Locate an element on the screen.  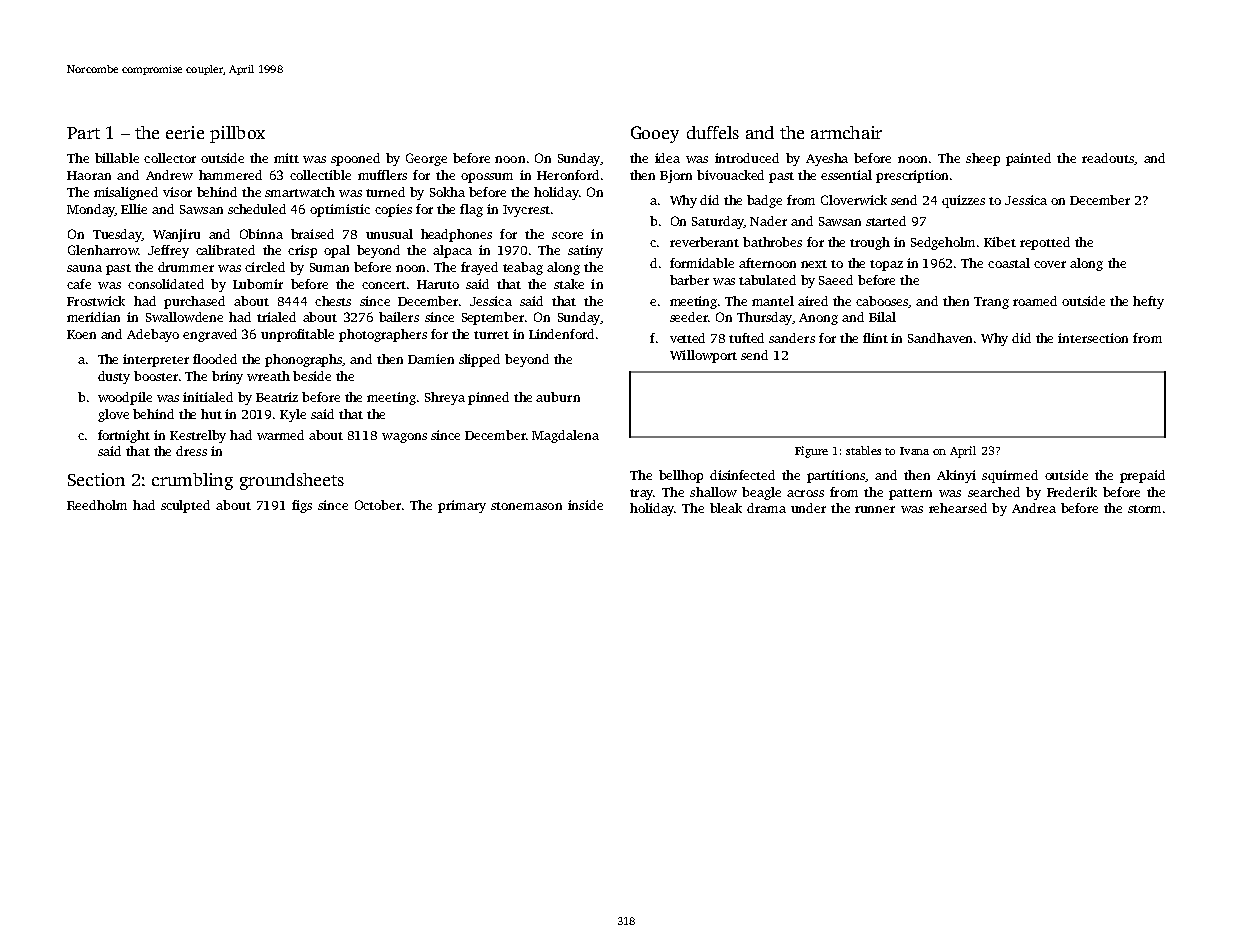
shallow is located at coordinates (713, 492).
